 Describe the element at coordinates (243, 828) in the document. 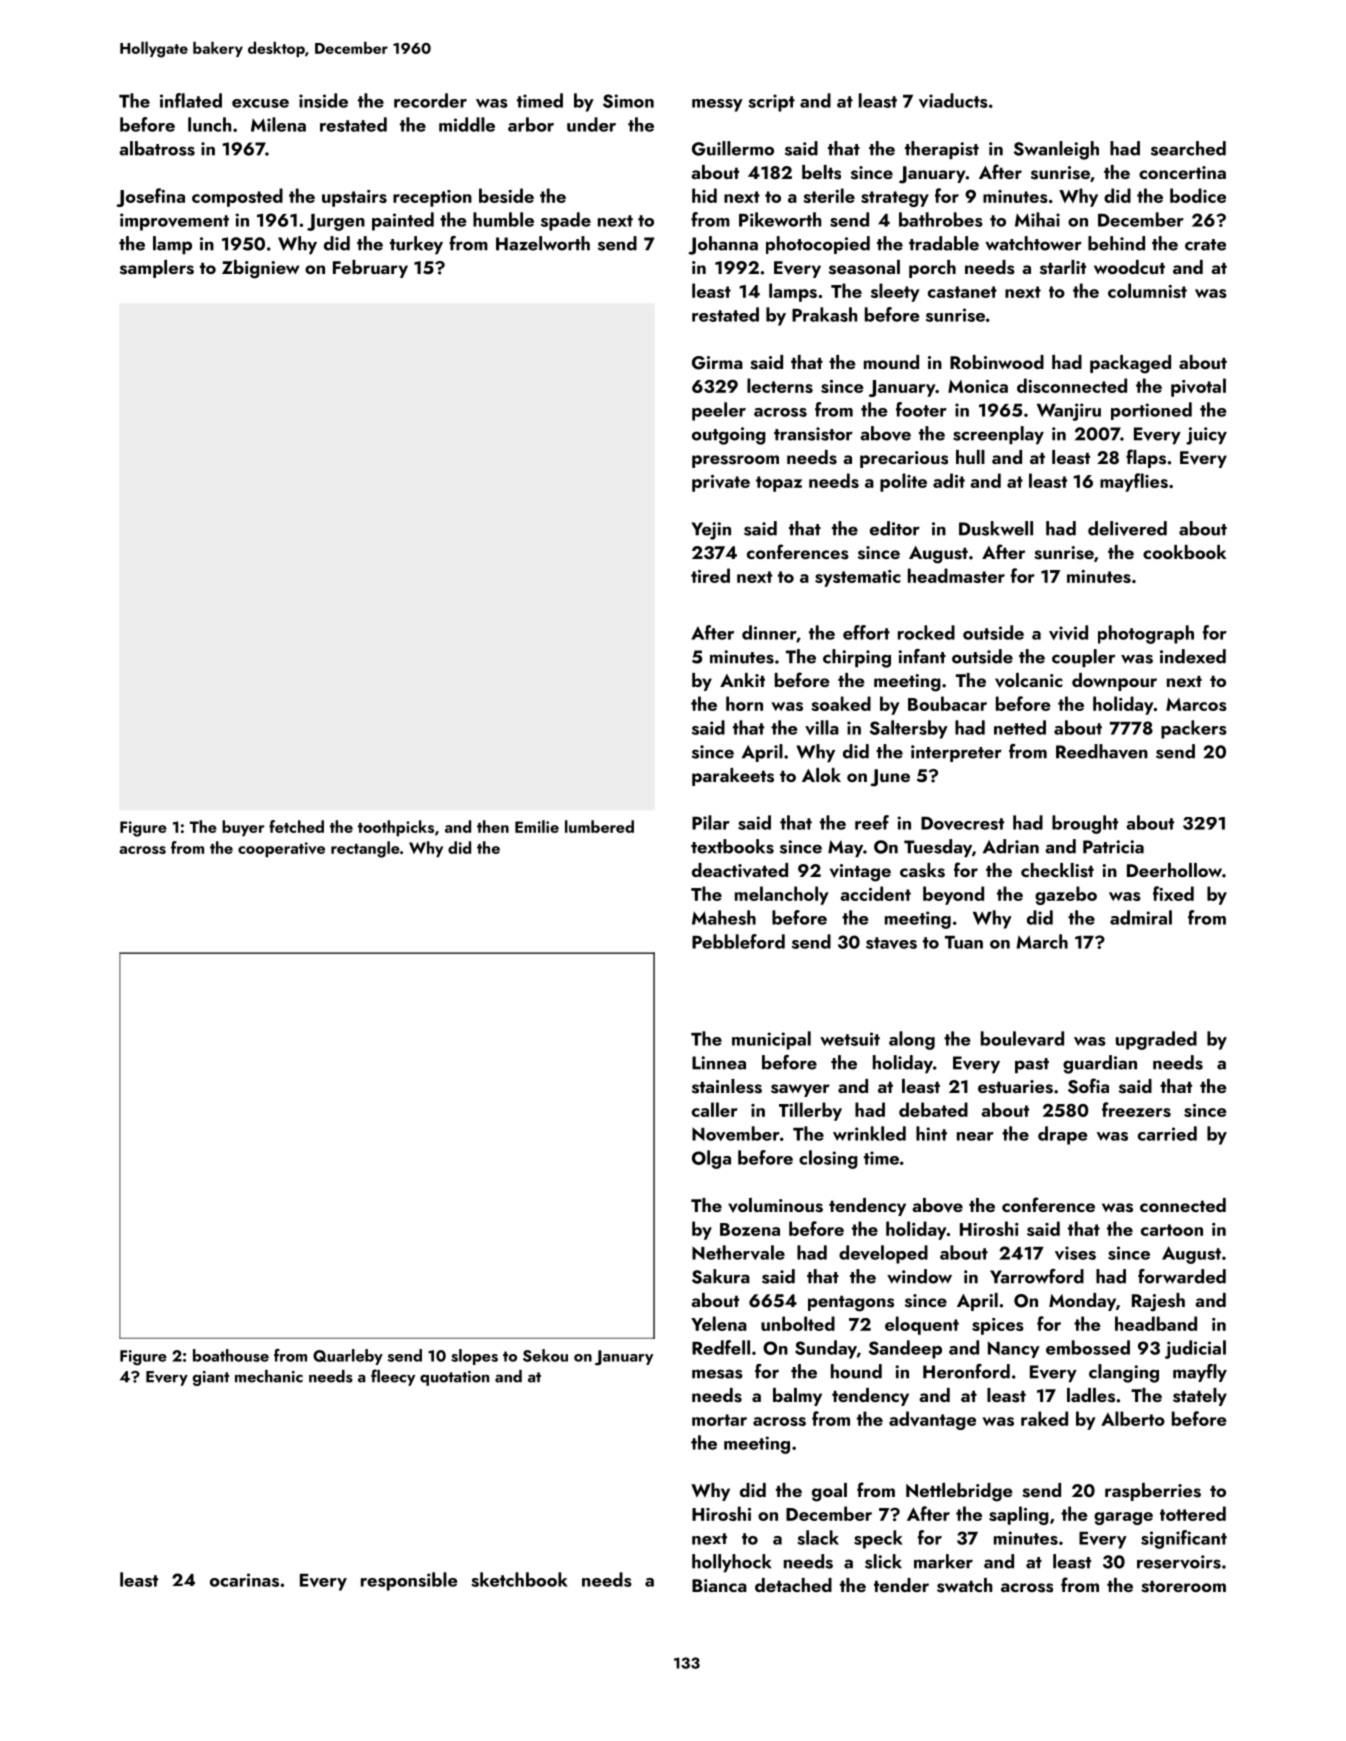

I see `buyer` at that location.
